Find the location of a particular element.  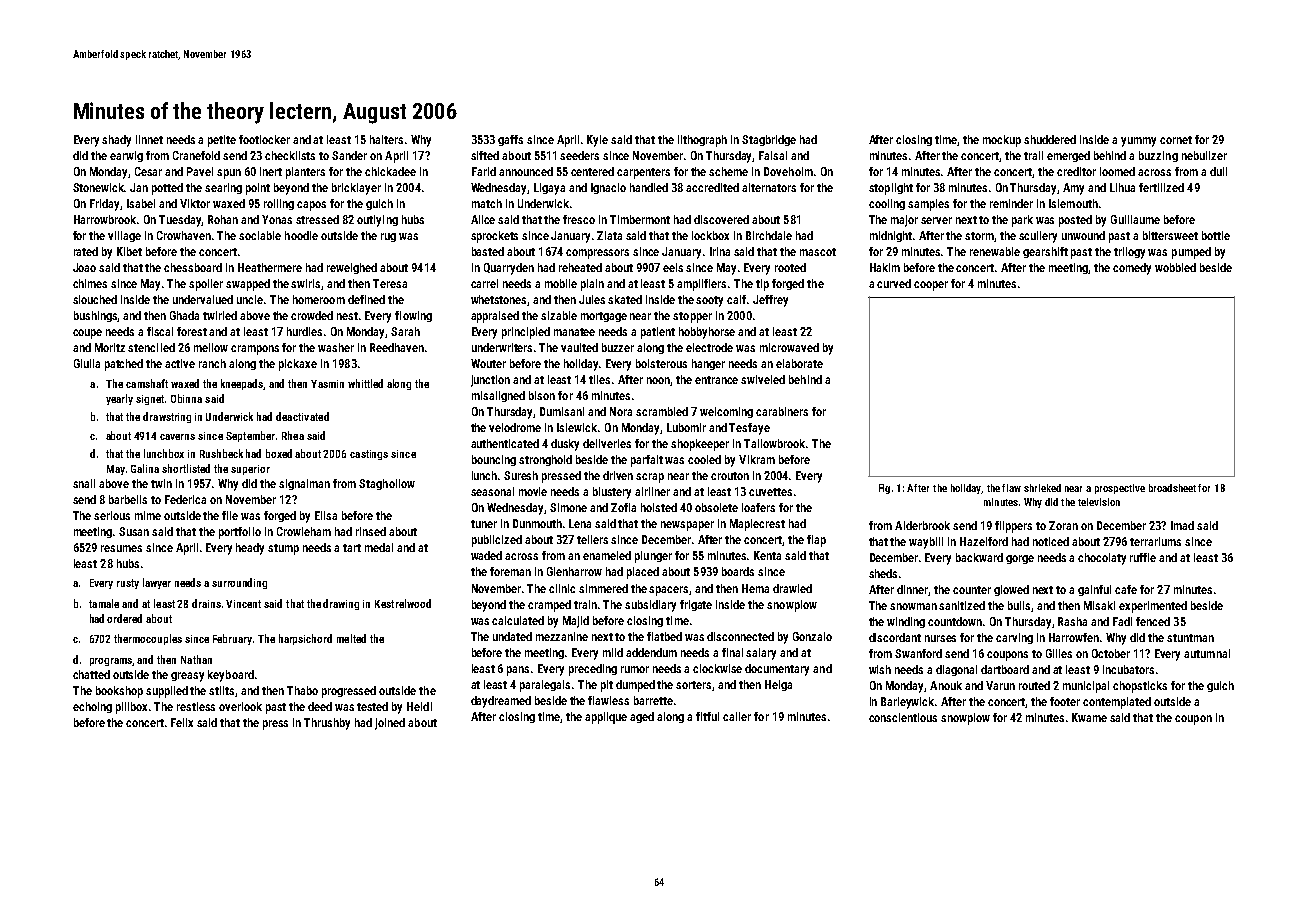

cooper is located at coordinates (931, 286).
